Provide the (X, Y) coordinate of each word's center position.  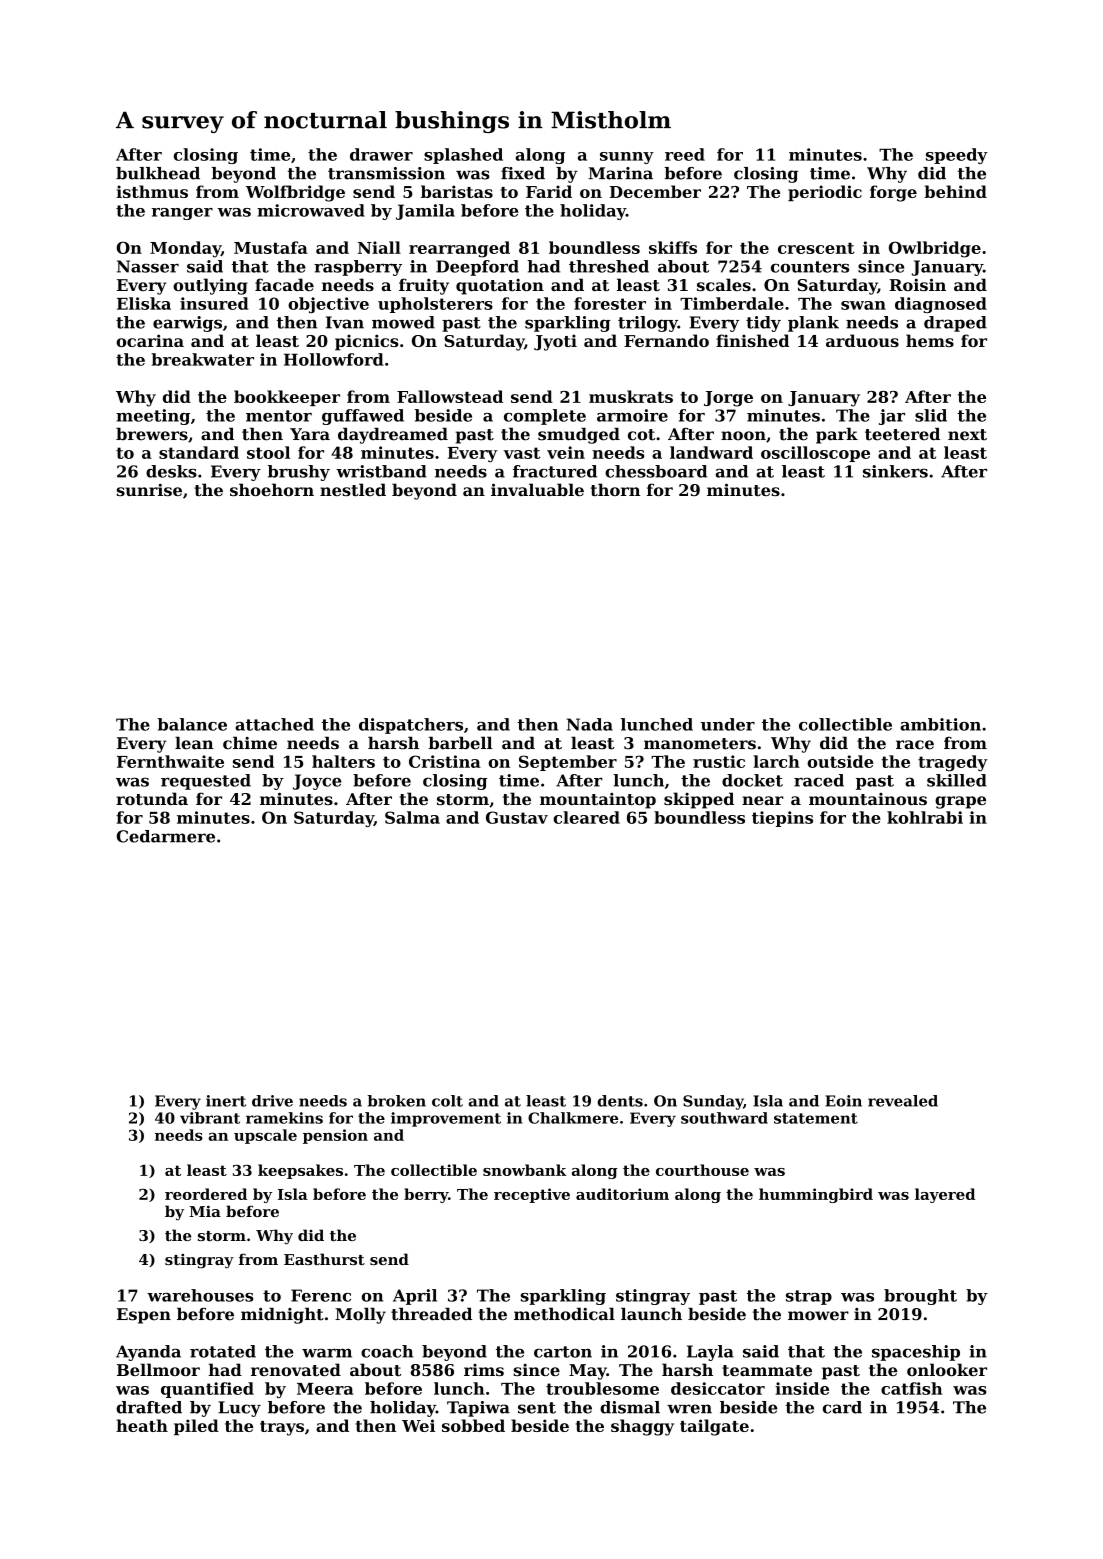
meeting (153, 417)
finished (752, 340)
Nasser (148, 266)
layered (945, 1195)
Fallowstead (450, 396)
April (415, 1297)
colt (447, 1101)
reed (685, 154)
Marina (621, 173)
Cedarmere (166, 836)
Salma (412, 817)
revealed (903, 1101)
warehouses (200, 1295)
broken (397, 1101)
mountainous (868, 799)
